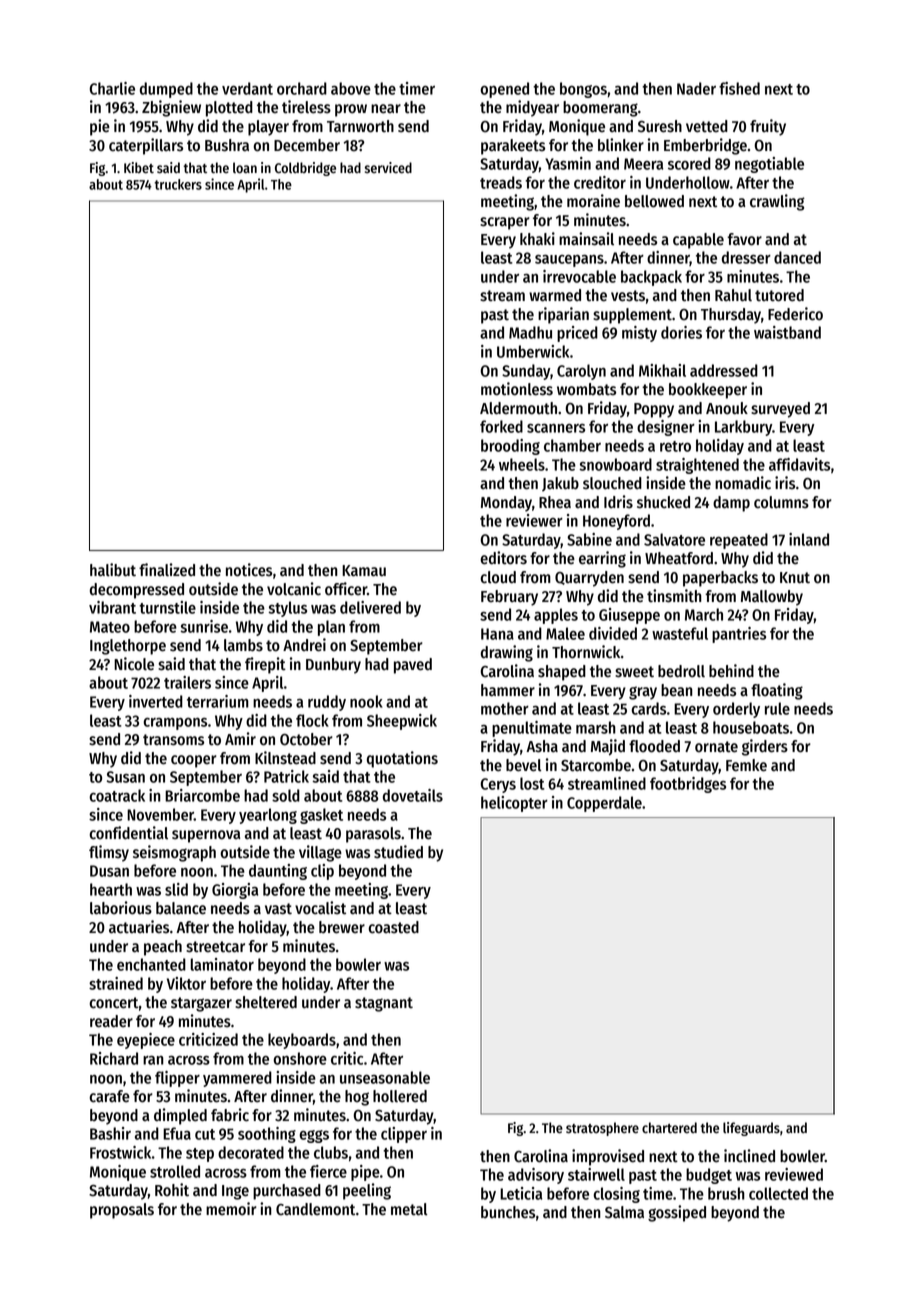 The width and height of the screenshot is (924, 1308). What do you see at coordinates (522, 464) in the screenshot?
I see `wheels` at bounding box center [522, 464].
